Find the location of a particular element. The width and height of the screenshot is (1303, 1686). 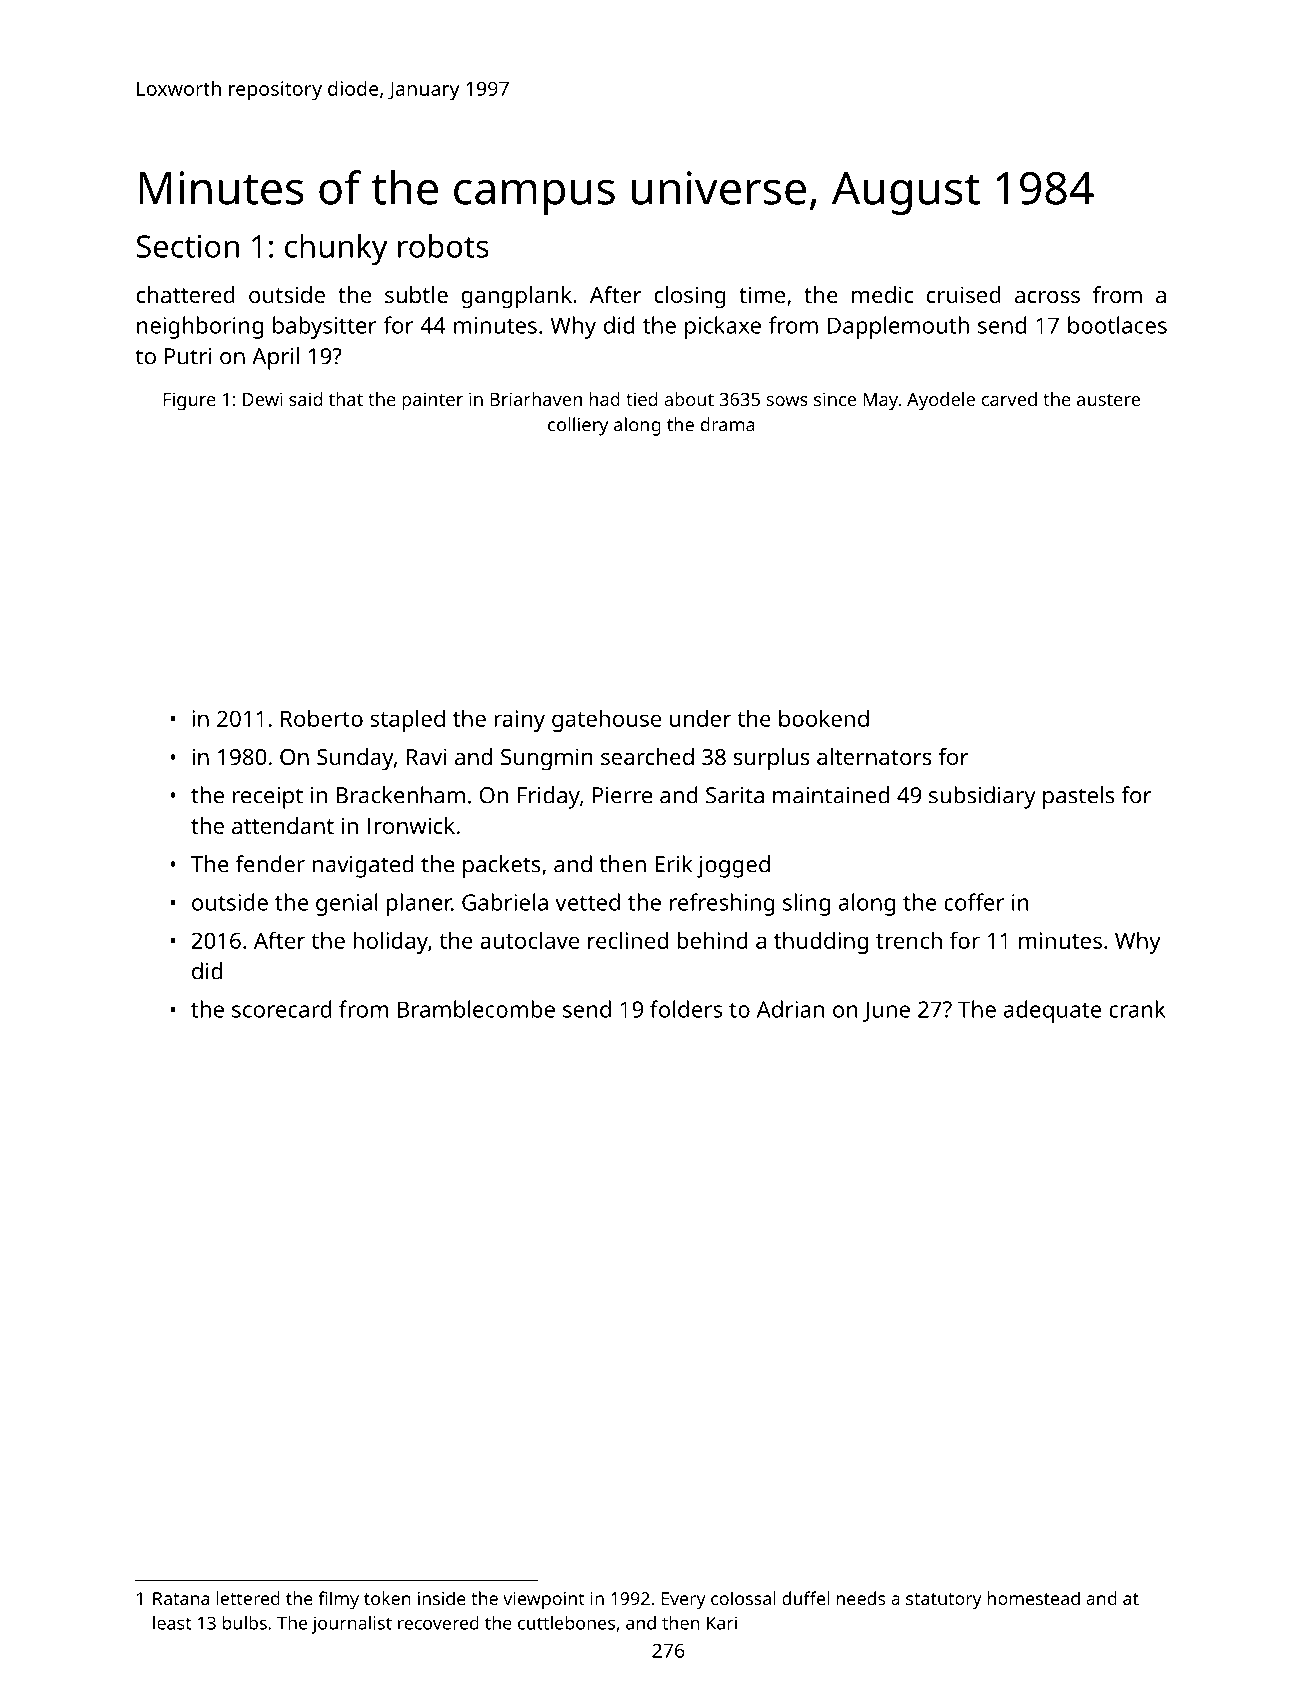

Sungmin is located at coordinates (547, 759).
